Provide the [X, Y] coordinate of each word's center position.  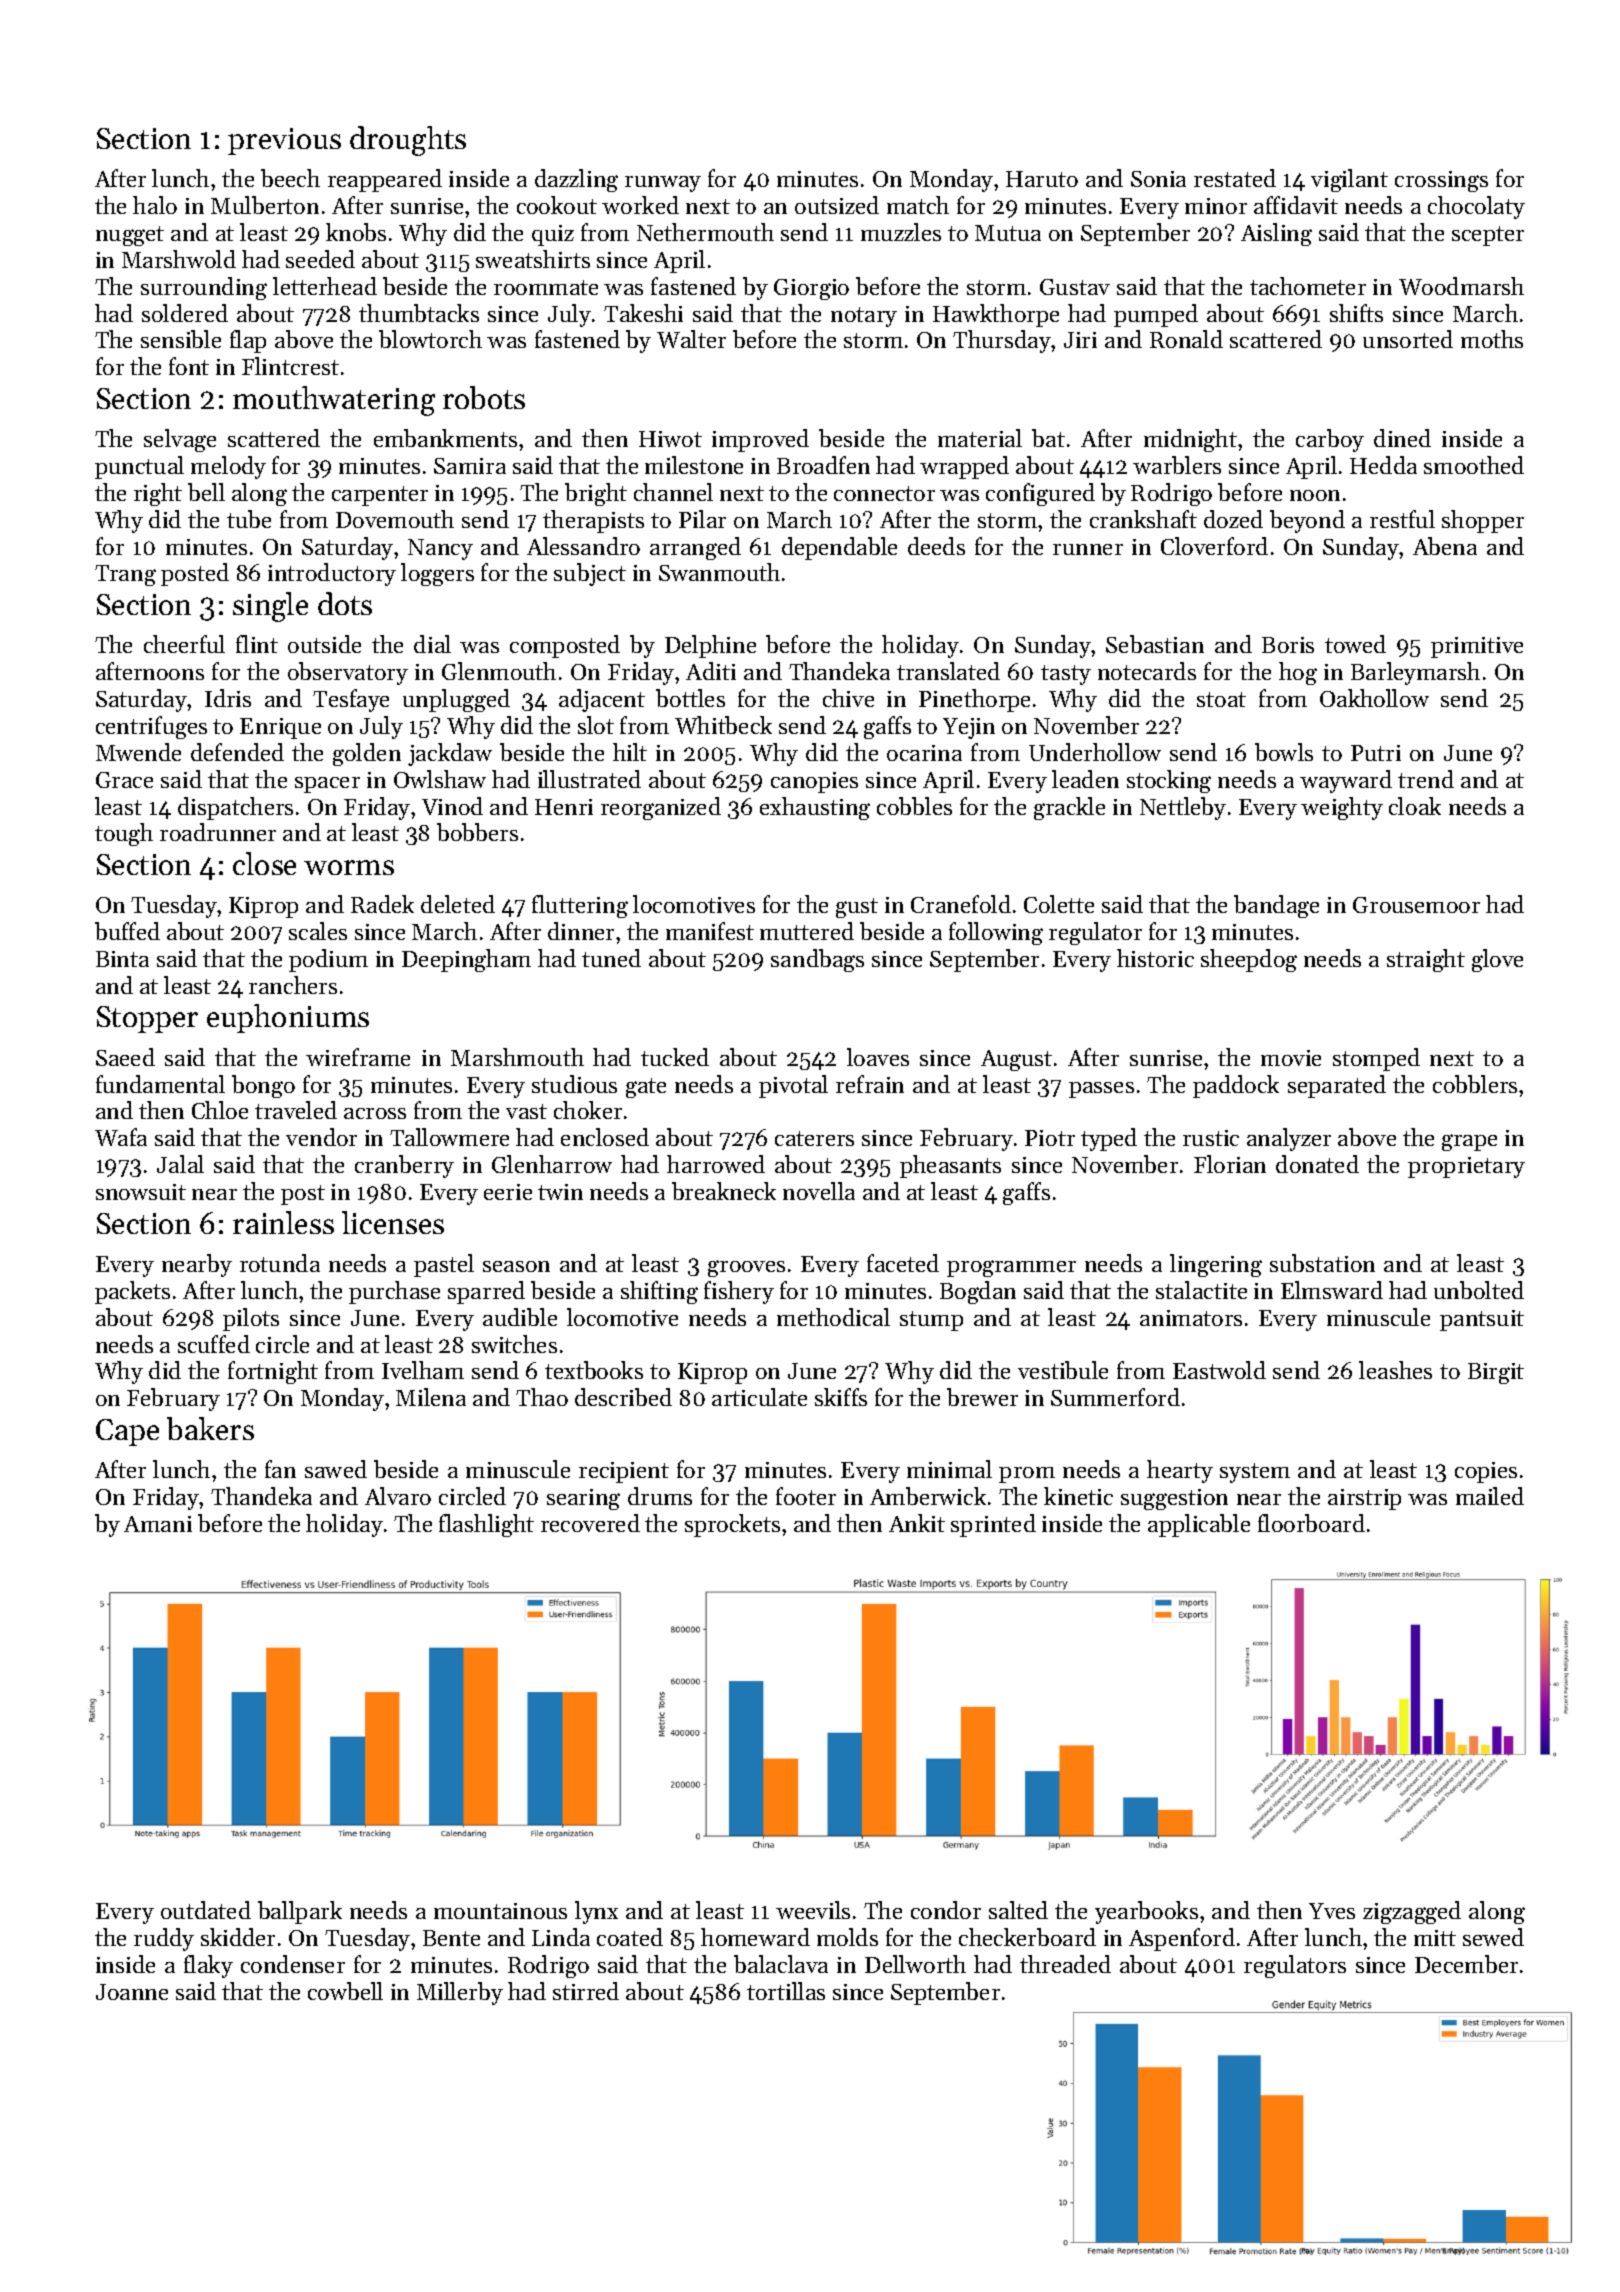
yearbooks [1146, 1912]
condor [946, 1910]
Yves [1332, 1911]
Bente [451, 1938]
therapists [593, 521]
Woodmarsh [1461, 286]
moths [1492, 339]
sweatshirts [533, 259]
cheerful [184, 644]
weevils [813, 1910]
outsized [837, 205]
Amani [158, 1524]
